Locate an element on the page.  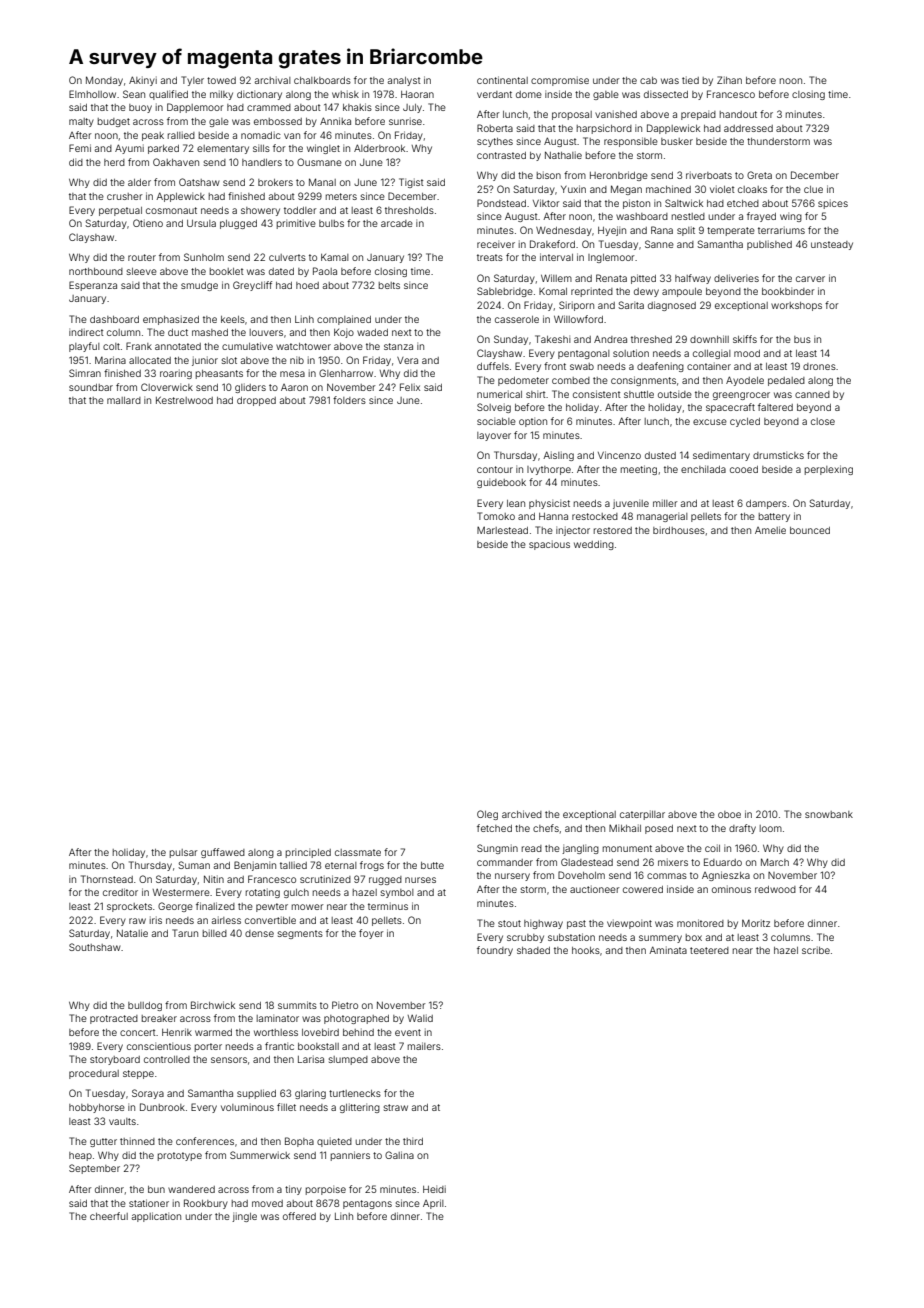
analyst is located at coordinates (404, 81).
